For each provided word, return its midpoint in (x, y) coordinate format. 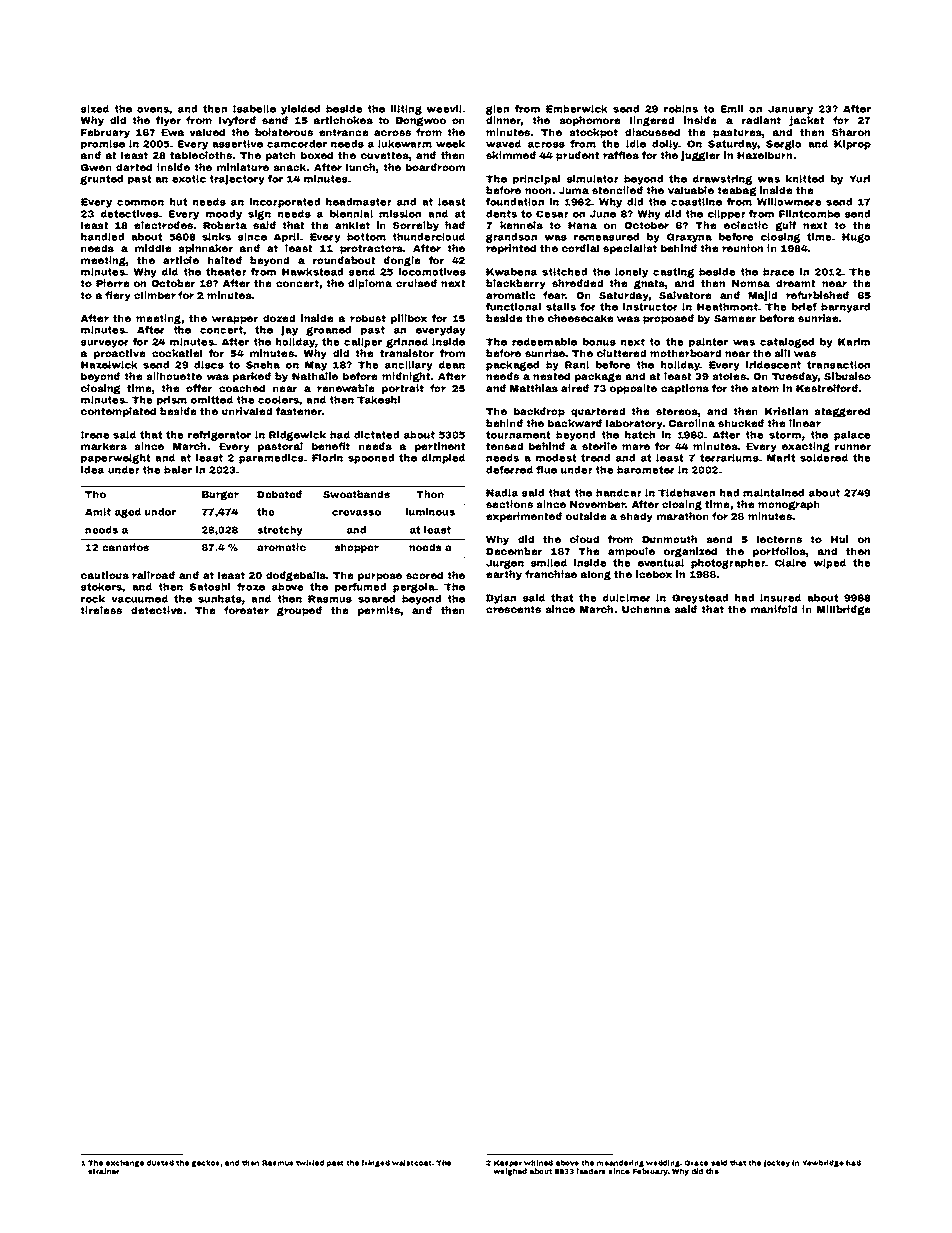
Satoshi (210, 587)
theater (226, 272)
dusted (160, 1163)
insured (780, 598)
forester (246, 610)
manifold (774, 609)
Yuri (859, 179)
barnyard (845, 308)
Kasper (508, 1163)
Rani (577, 365)
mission (400, 214)
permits (379, 611)
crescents (513, 609)
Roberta (225, 225)
